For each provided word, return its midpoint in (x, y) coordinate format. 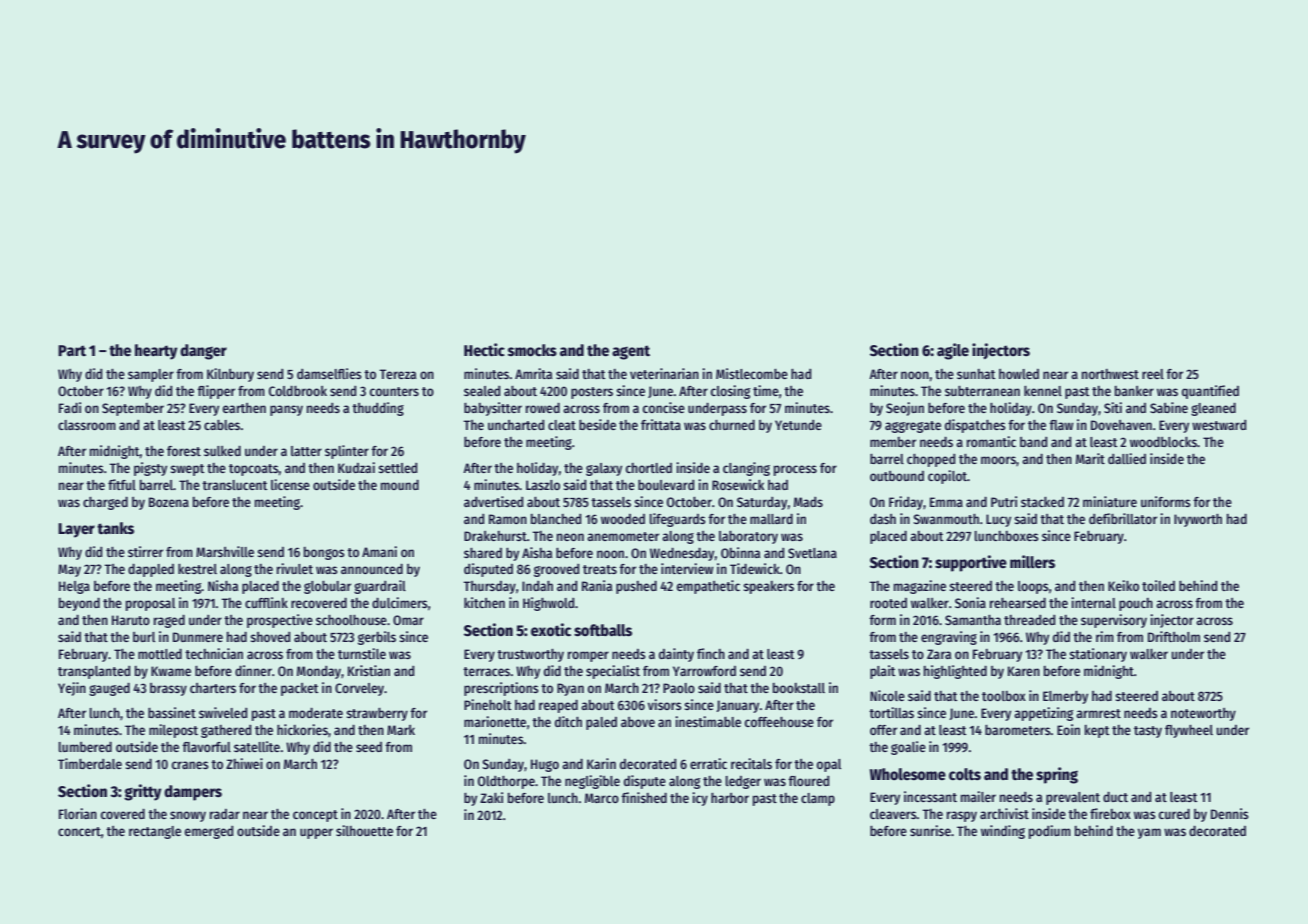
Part (72, 350)
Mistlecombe (752, 373)
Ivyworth (1198, 520)
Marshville (225, 551)
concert (79, 831)
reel (1153, 374)
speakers (768, 587)
